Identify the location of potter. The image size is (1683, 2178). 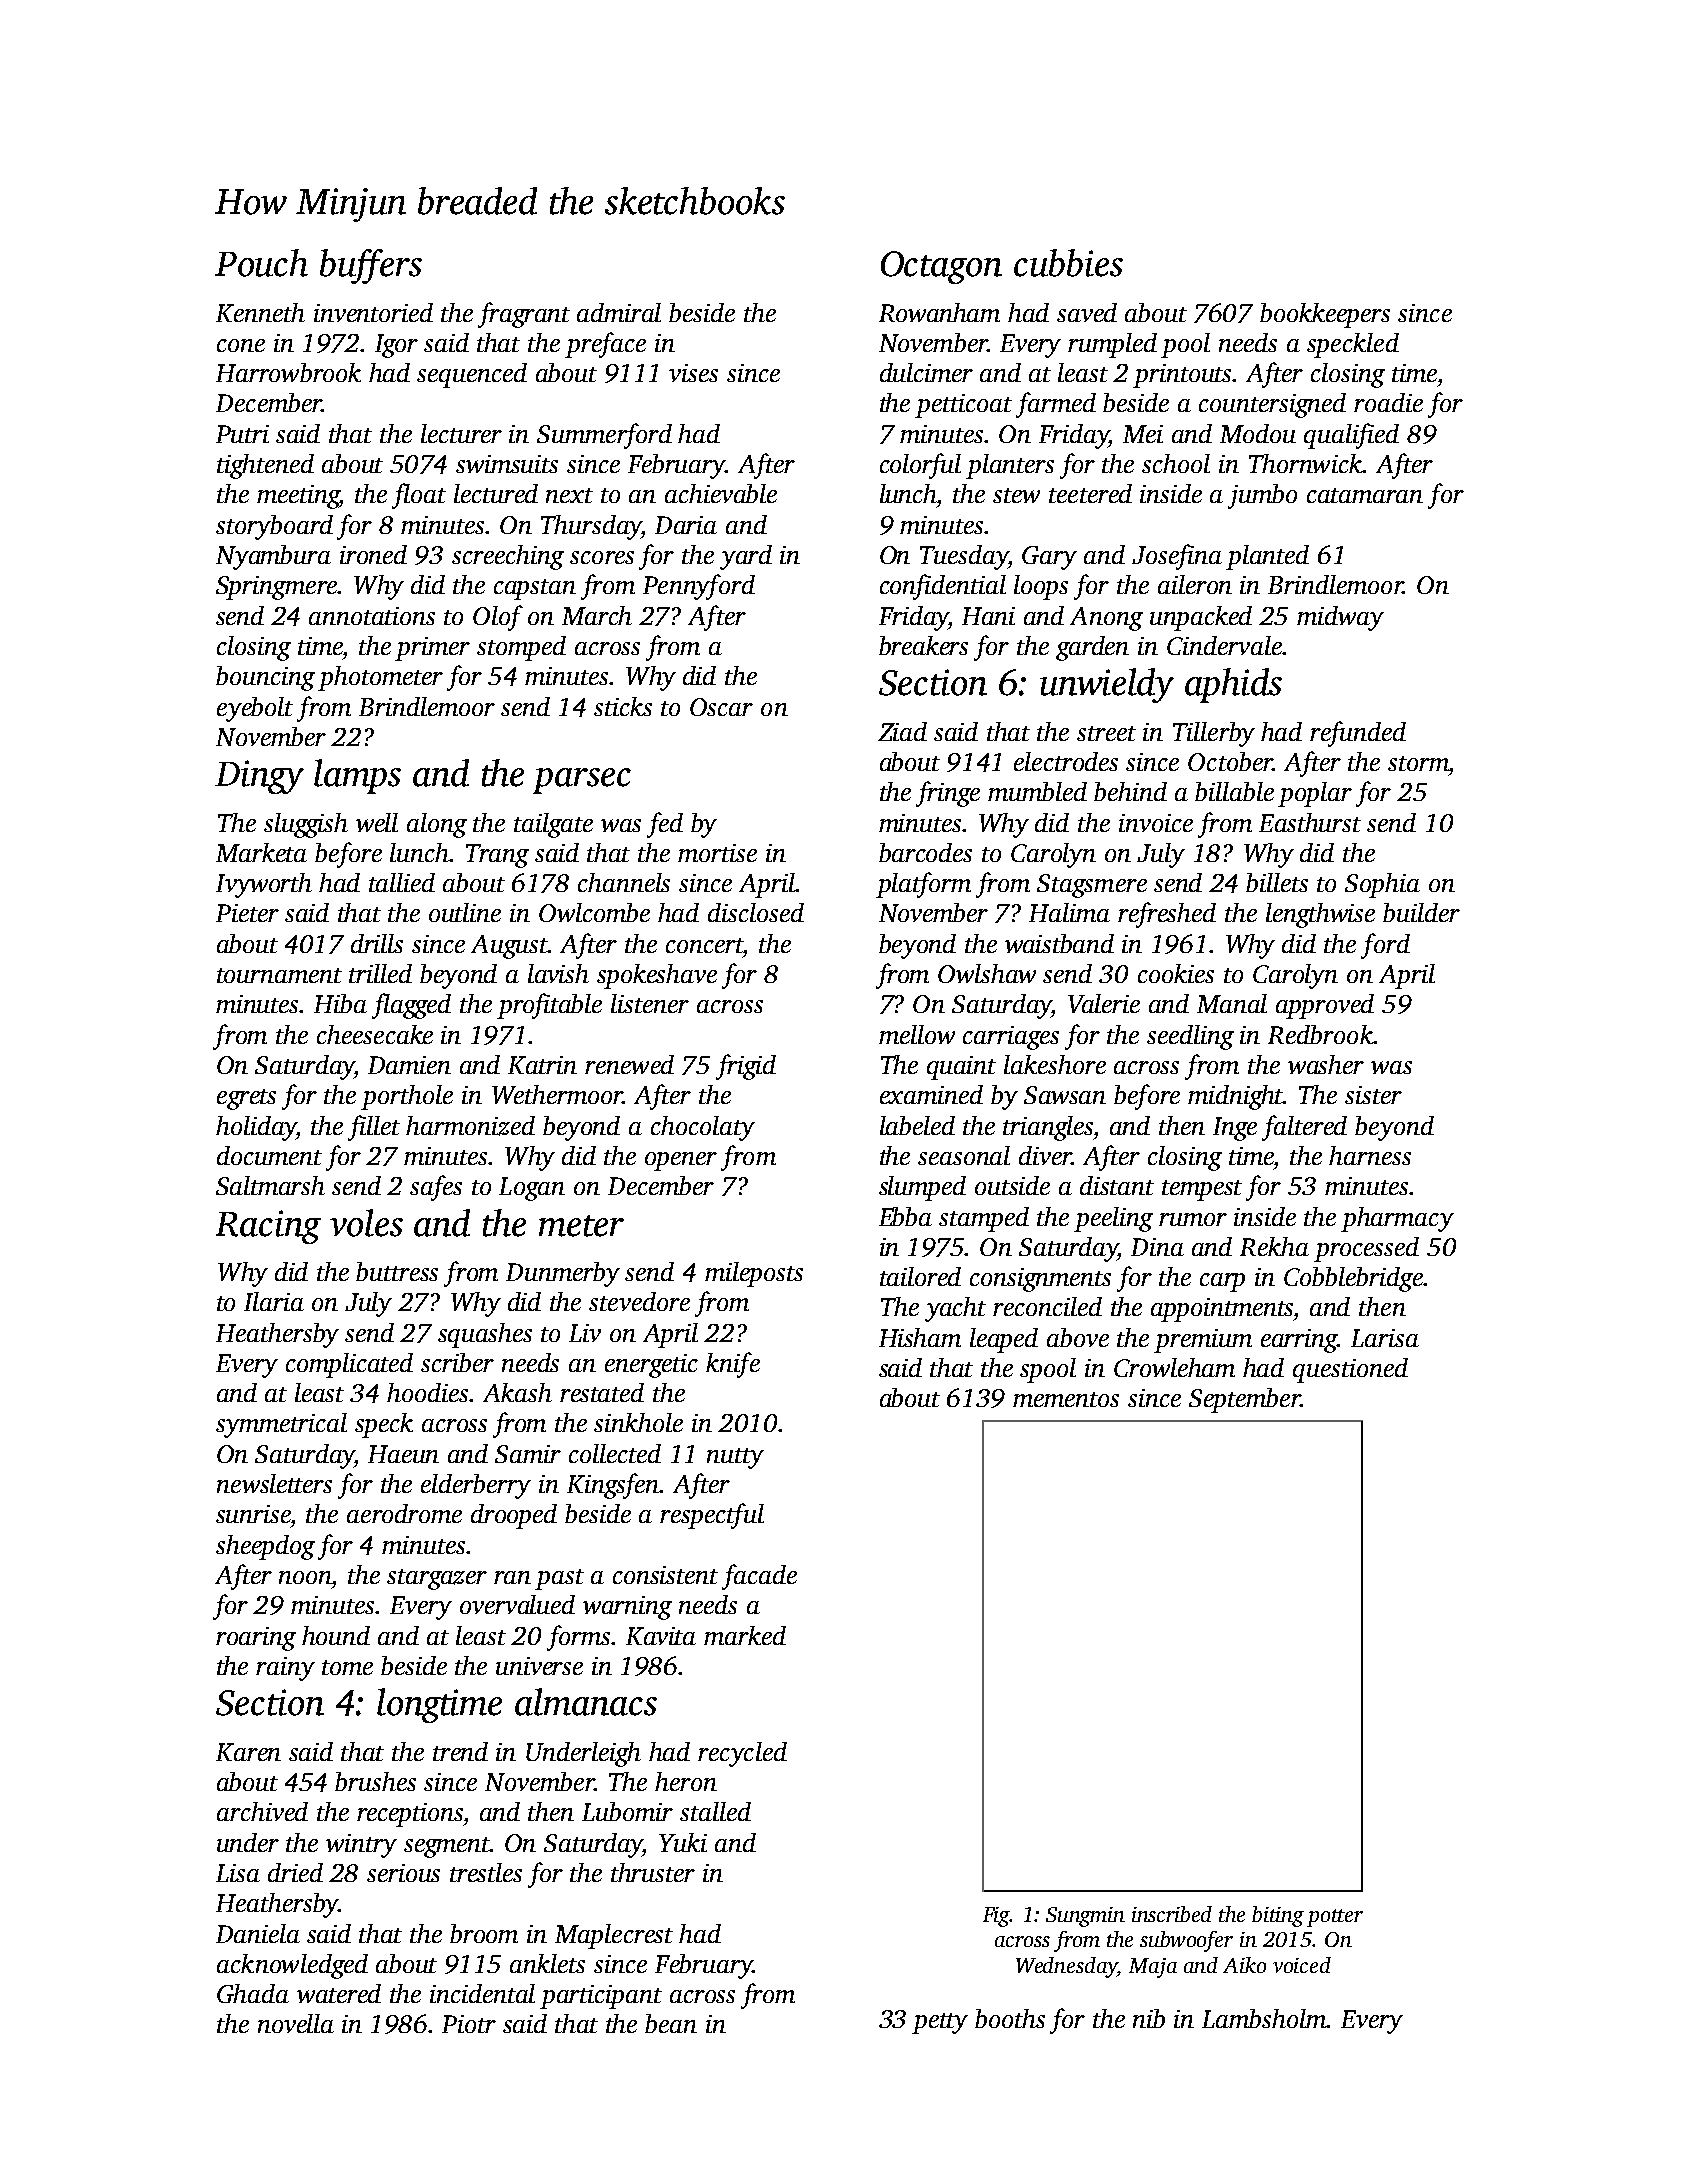
(1335, 1918).
